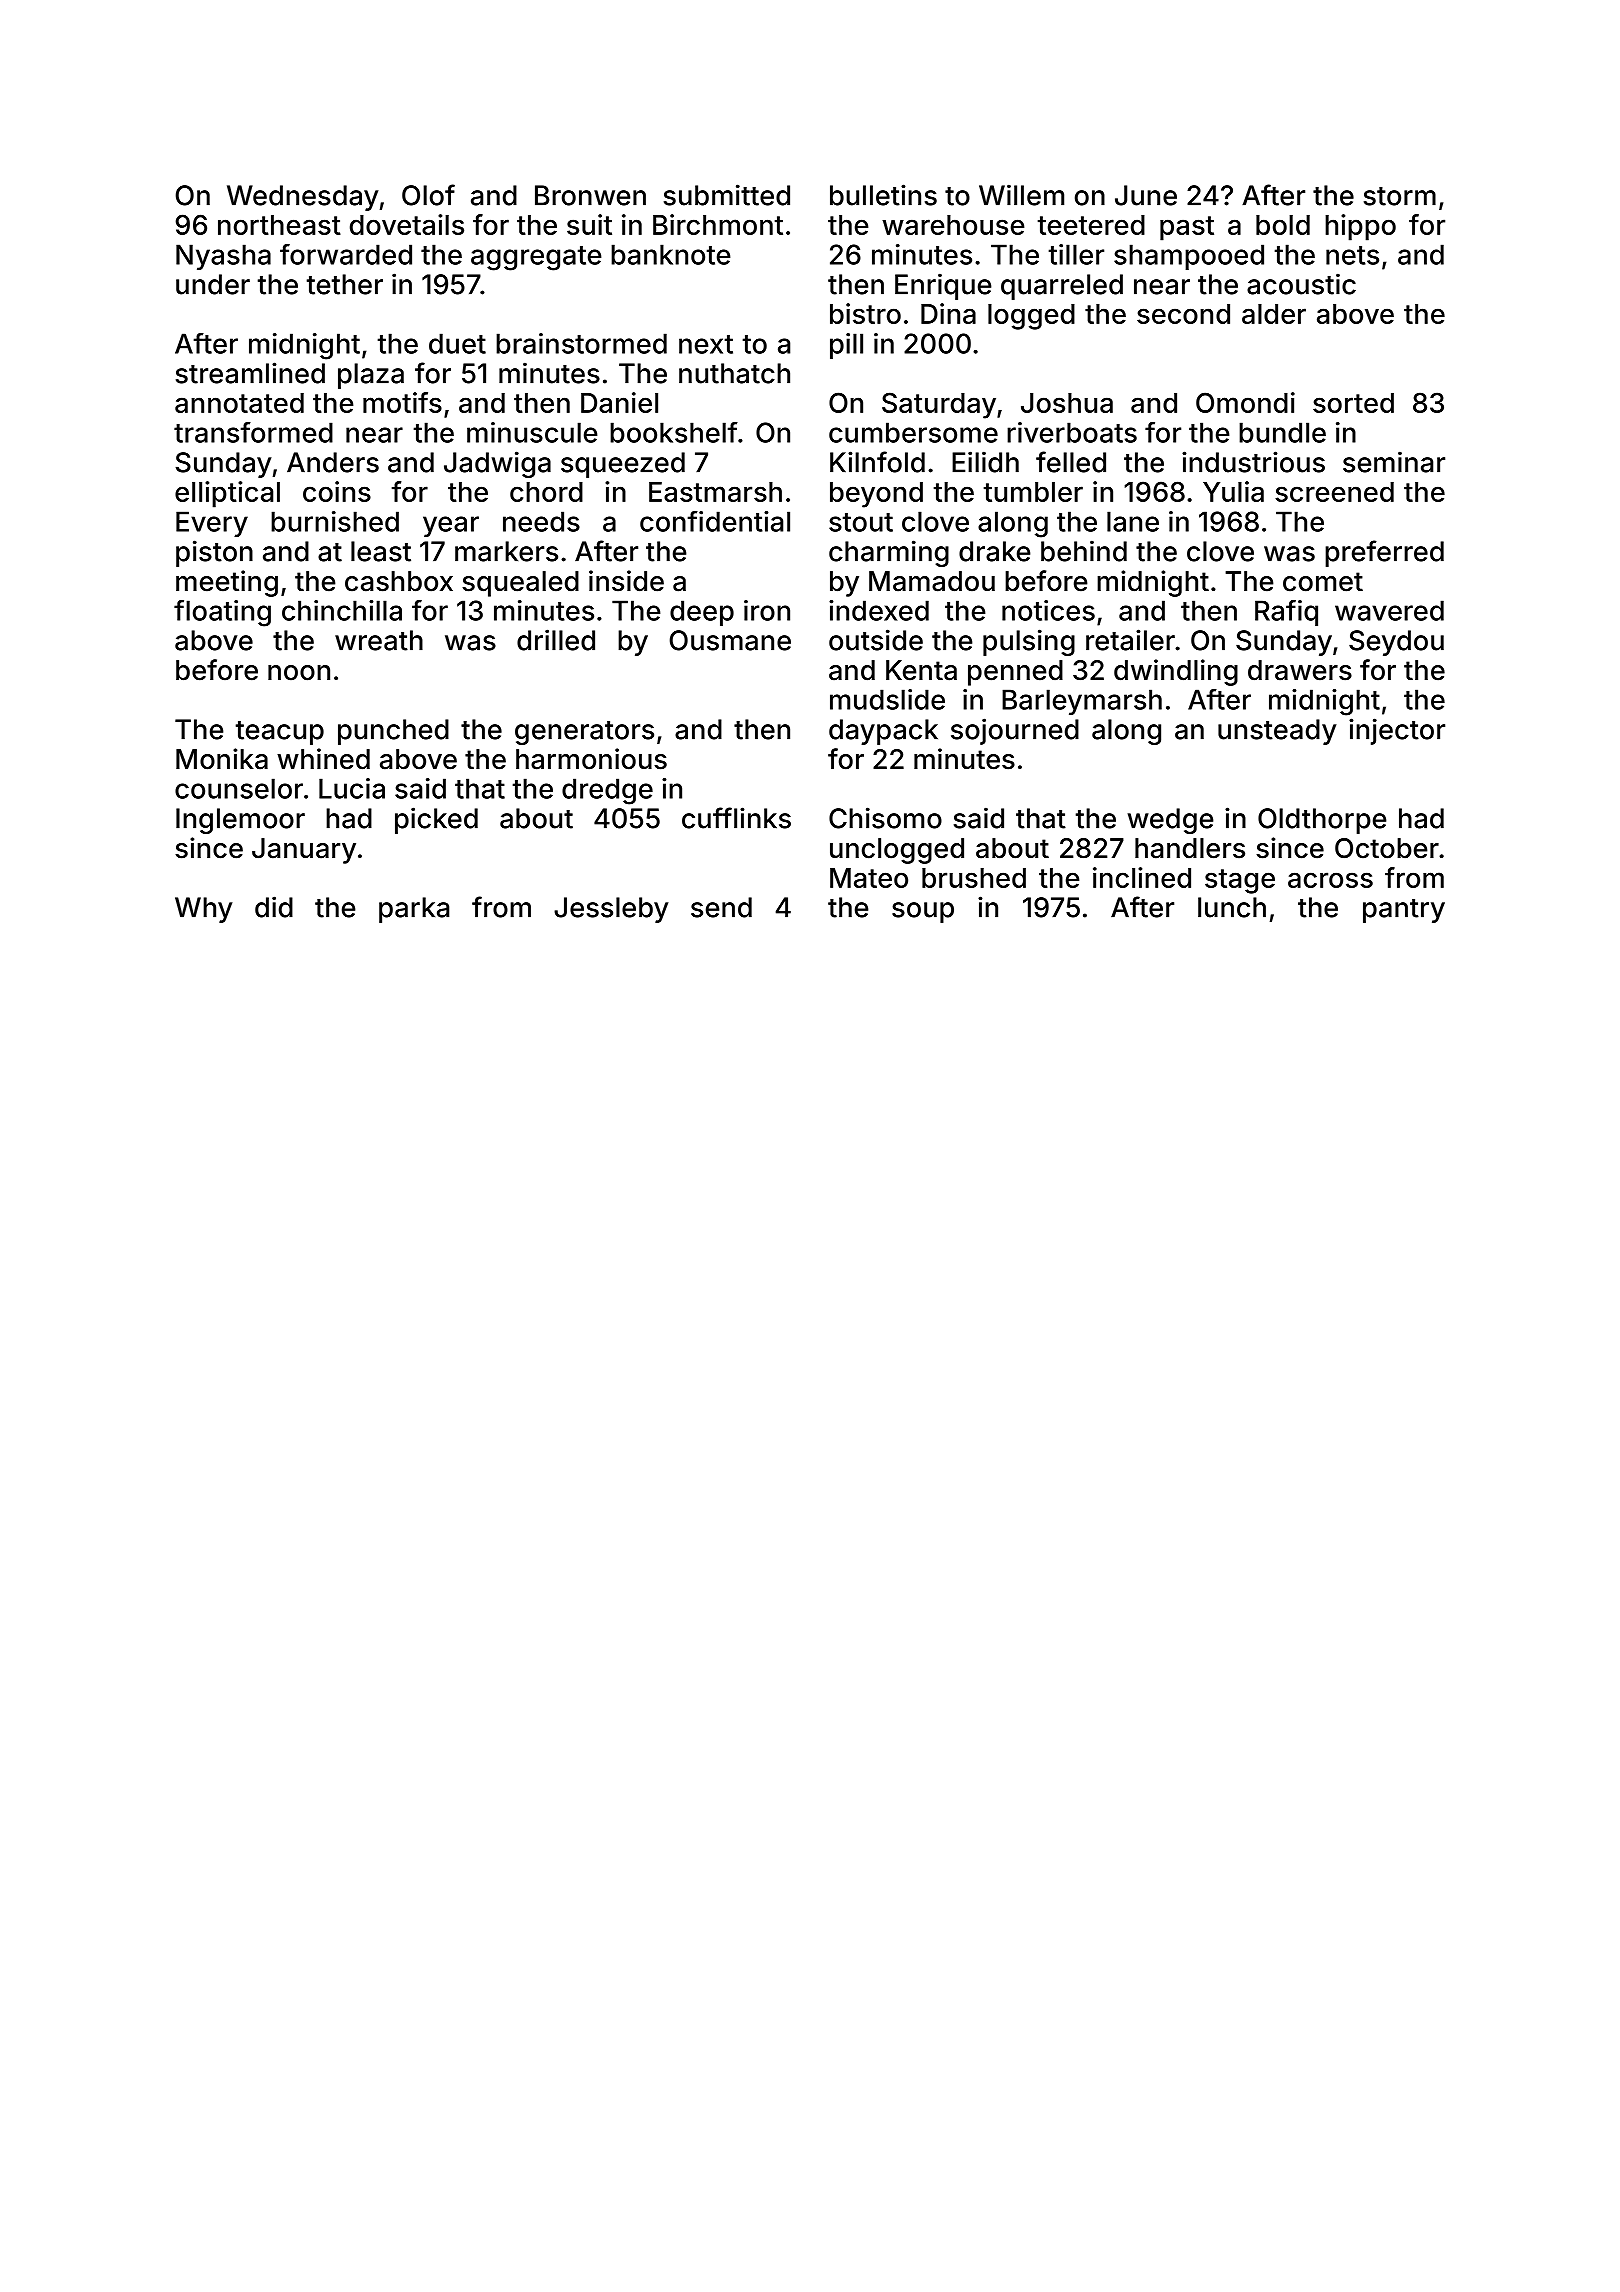 The image size is (1620, 2292). What do you see at coordinates (1397, 731) in the page?
I see `injector` at bounding box center [1397, 731].
